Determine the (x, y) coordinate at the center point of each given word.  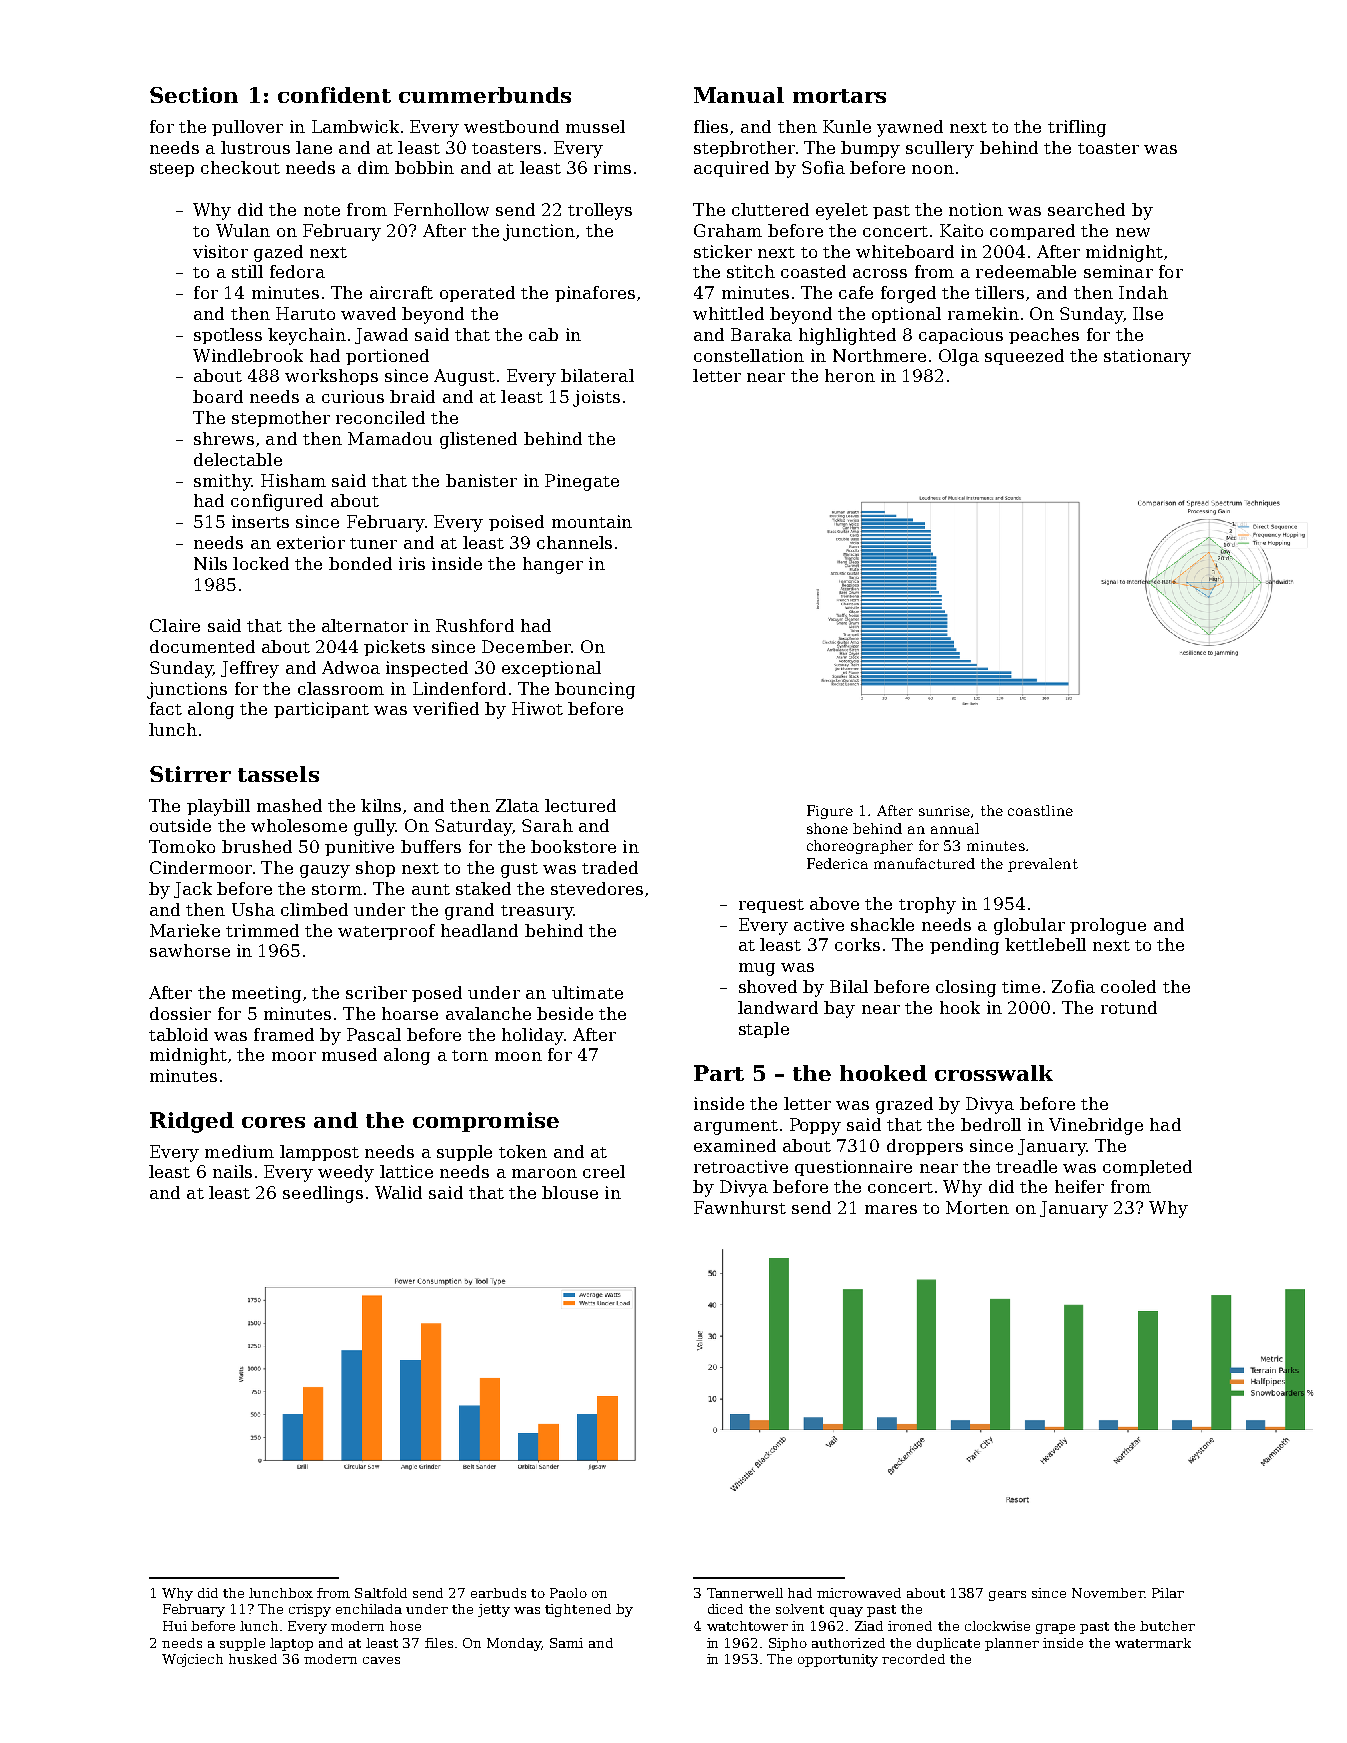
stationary (1147, 357)
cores (273, 1122)
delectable (238, 459)
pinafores (595, 294)
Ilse (1148, 313)
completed (1147, 1168)
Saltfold (381, 1593)
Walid (398, 1192)
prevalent (1043, 865)
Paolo (568, 1593)
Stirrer (190, 774)
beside (565, 1013)
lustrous (255, 147)
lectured (580, 805)
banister (481, 480)
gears (1007, 1596)
